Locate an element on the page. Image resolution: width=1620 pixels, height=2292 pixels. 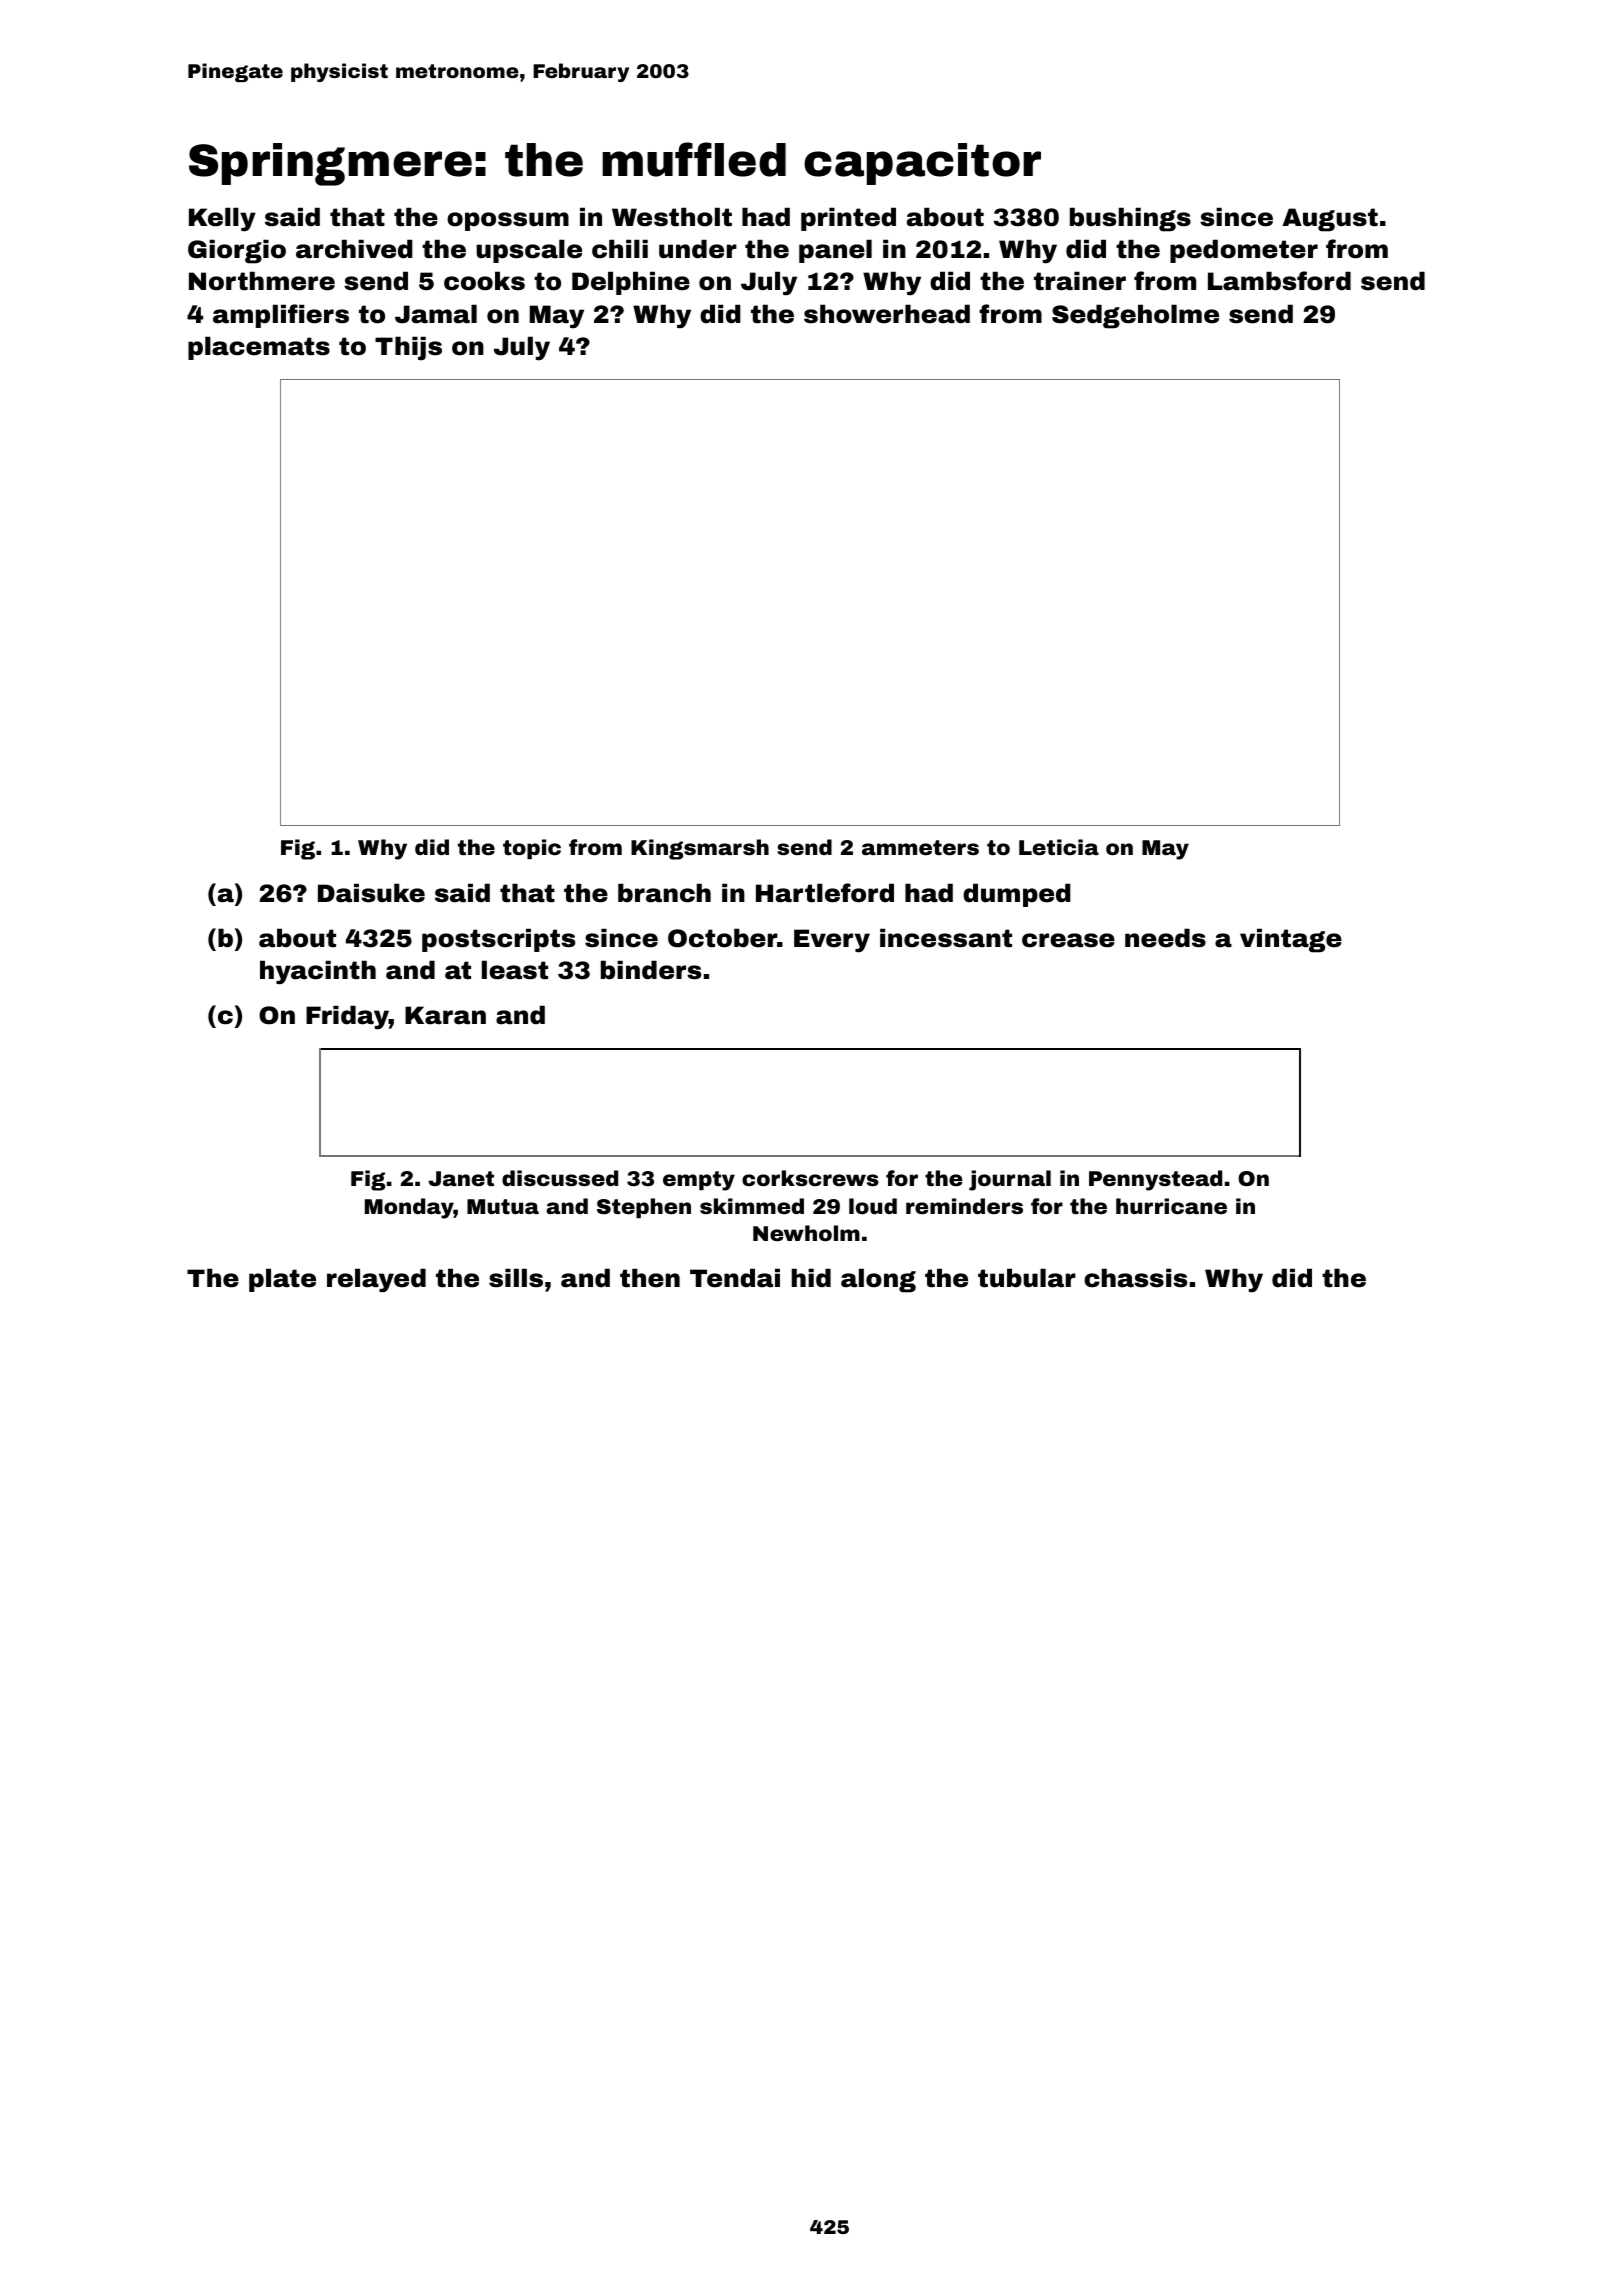
August is located at coordinates (1330, 220).
